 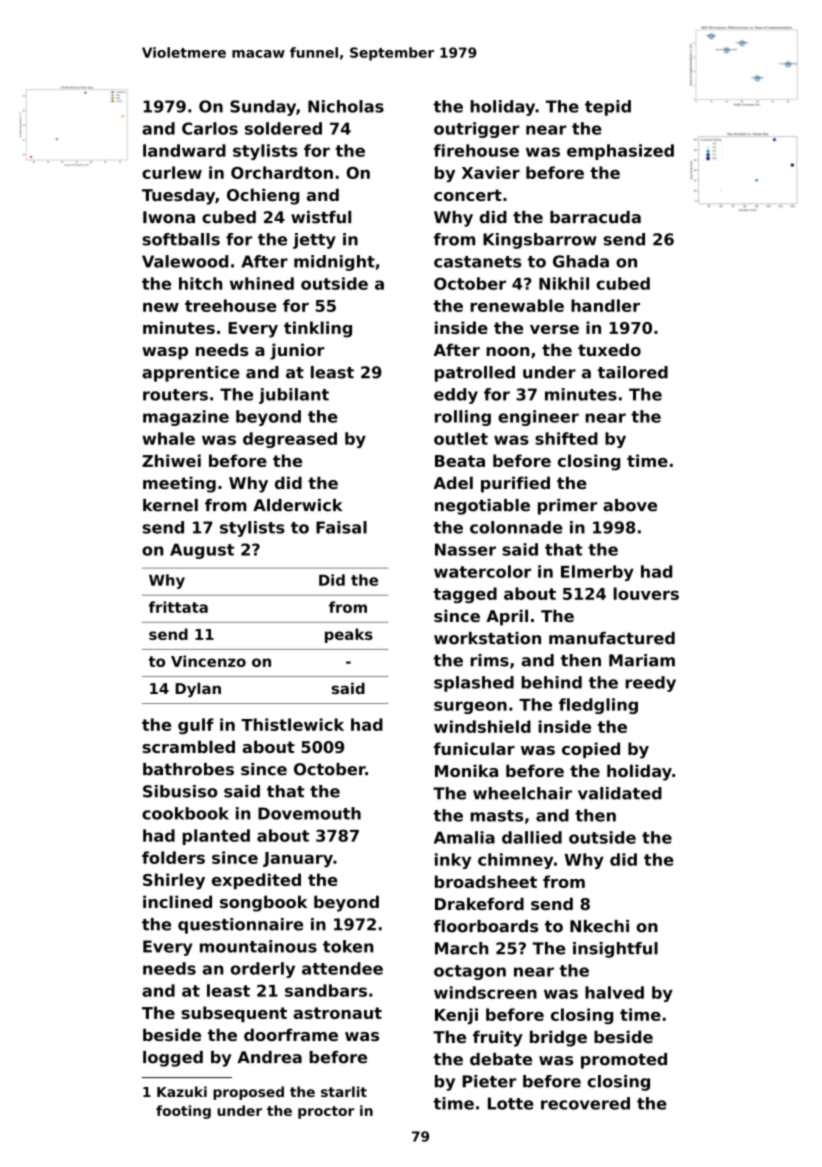 I want to click on peaks, so click(x=349, y=635).
